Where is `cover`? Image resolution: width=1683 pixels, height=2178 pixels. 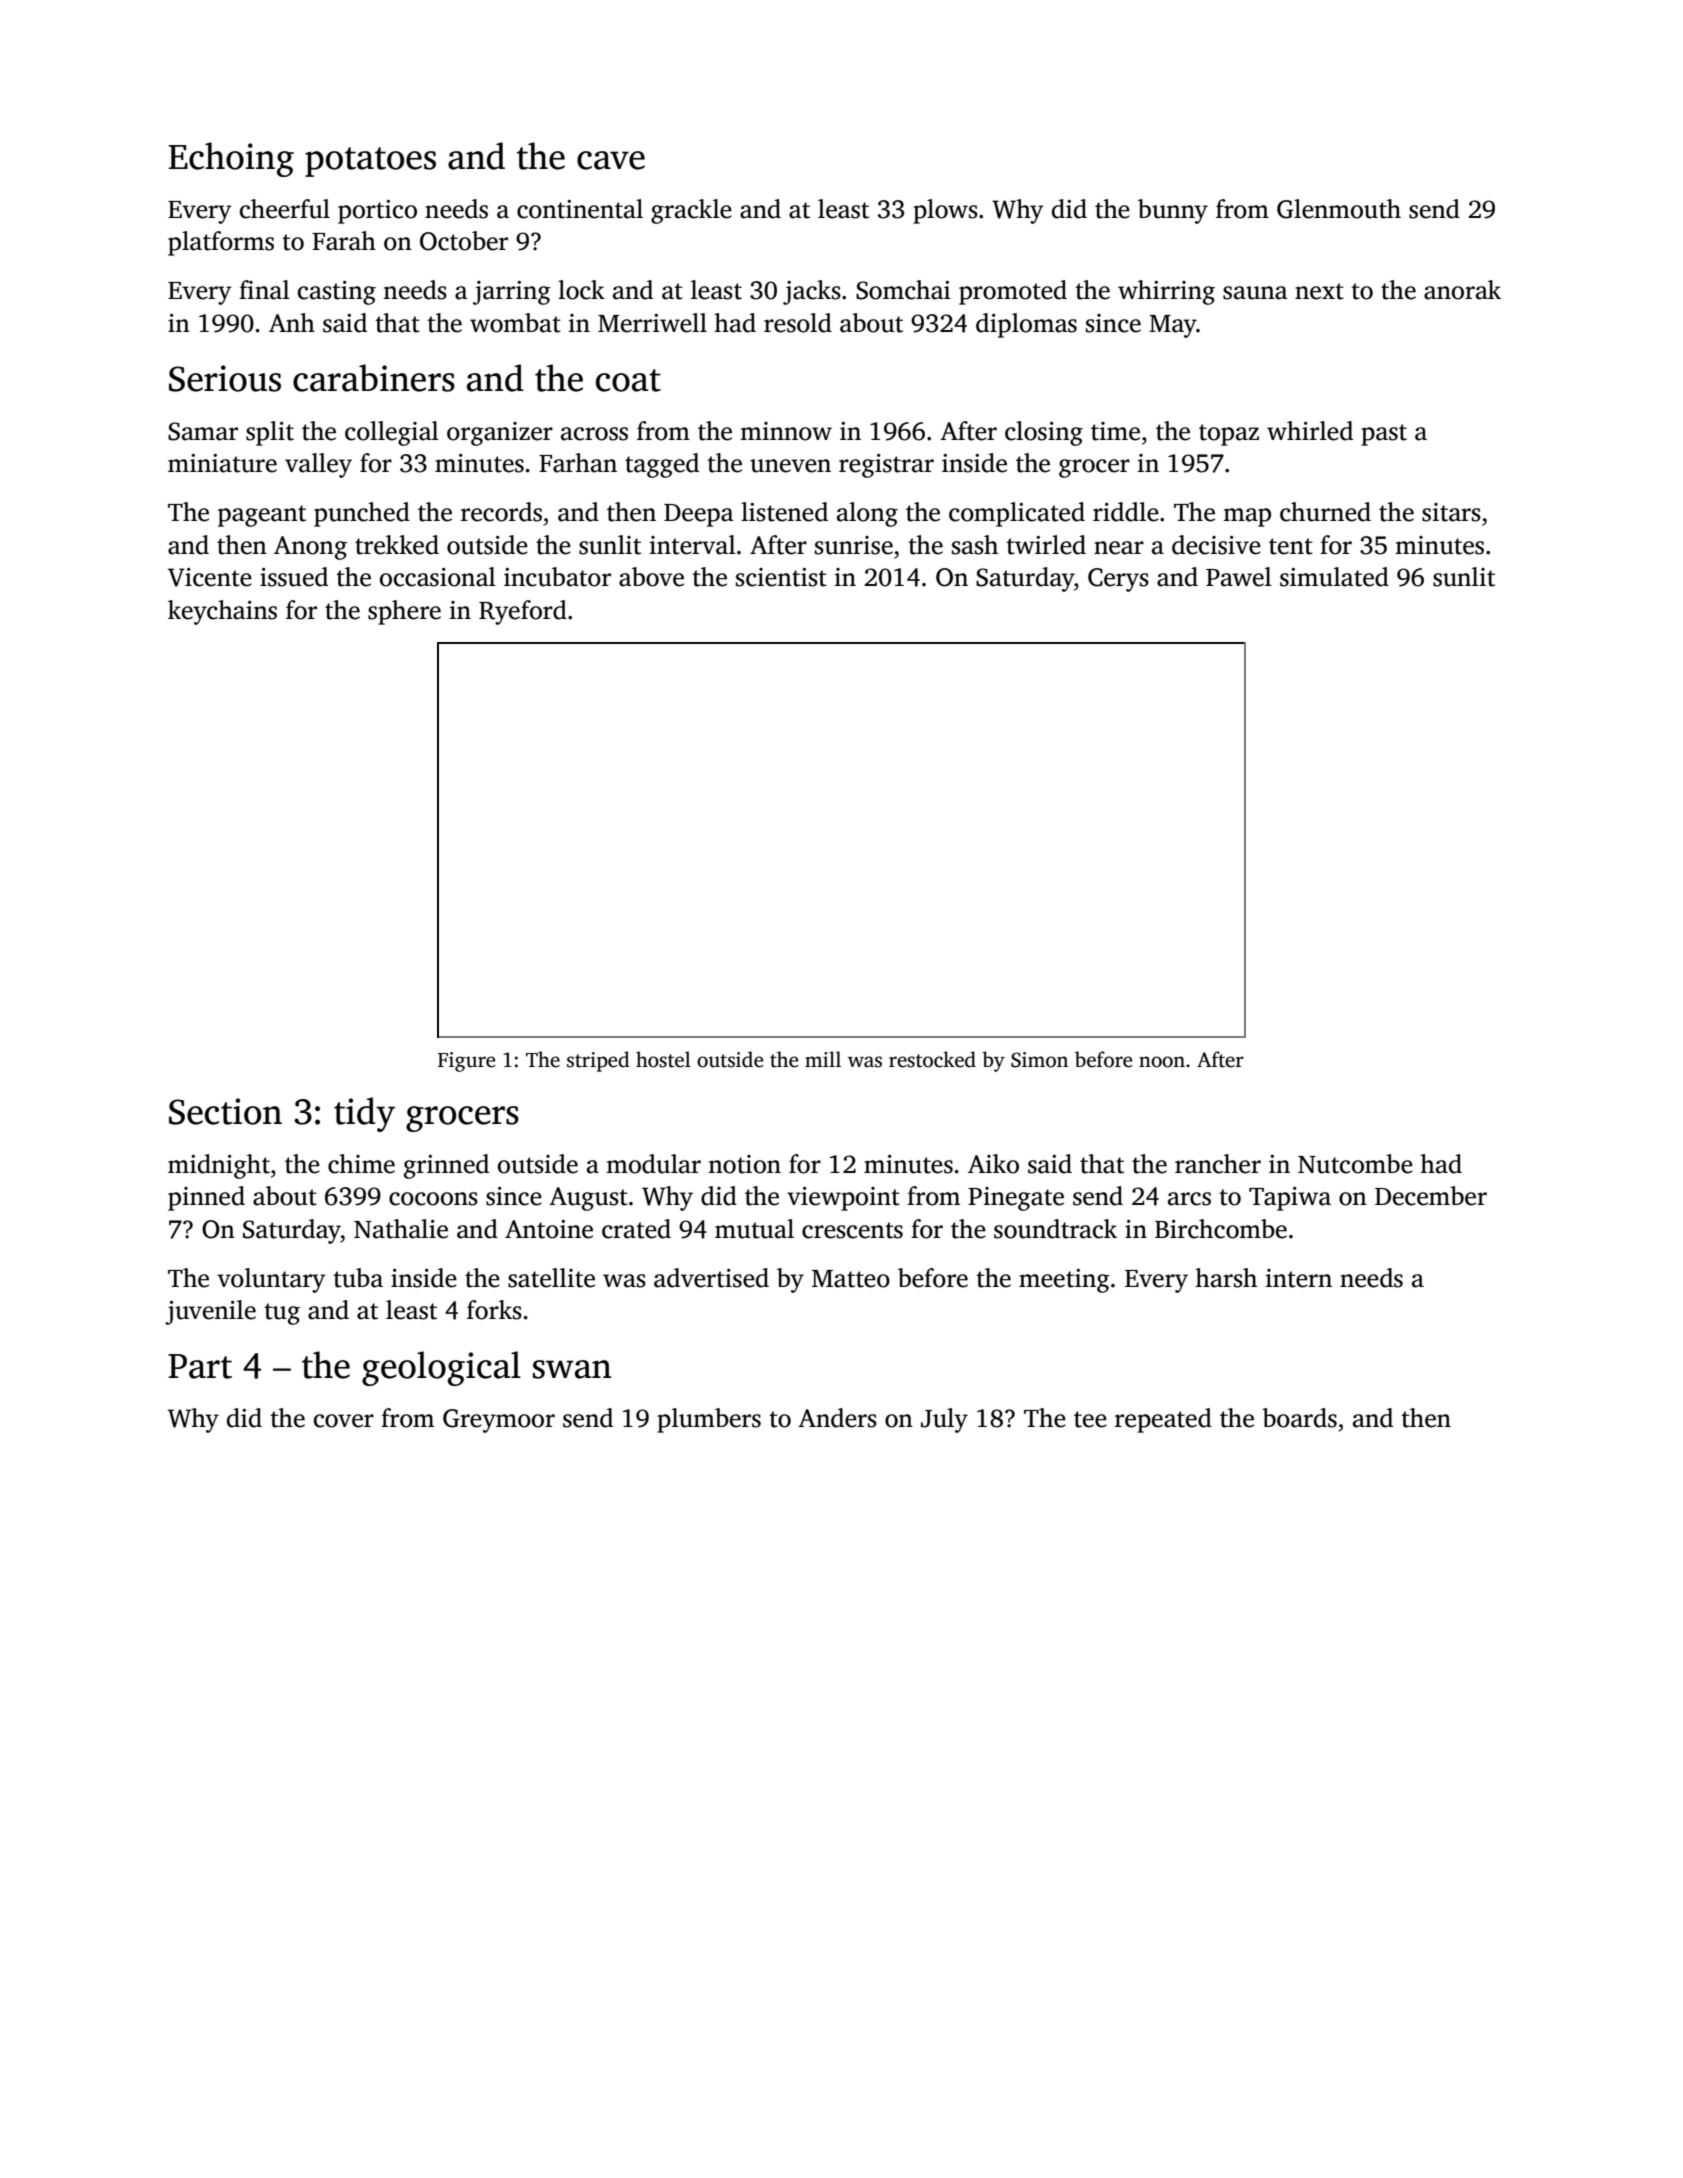 cover is located at coordinates (344, 1421).
